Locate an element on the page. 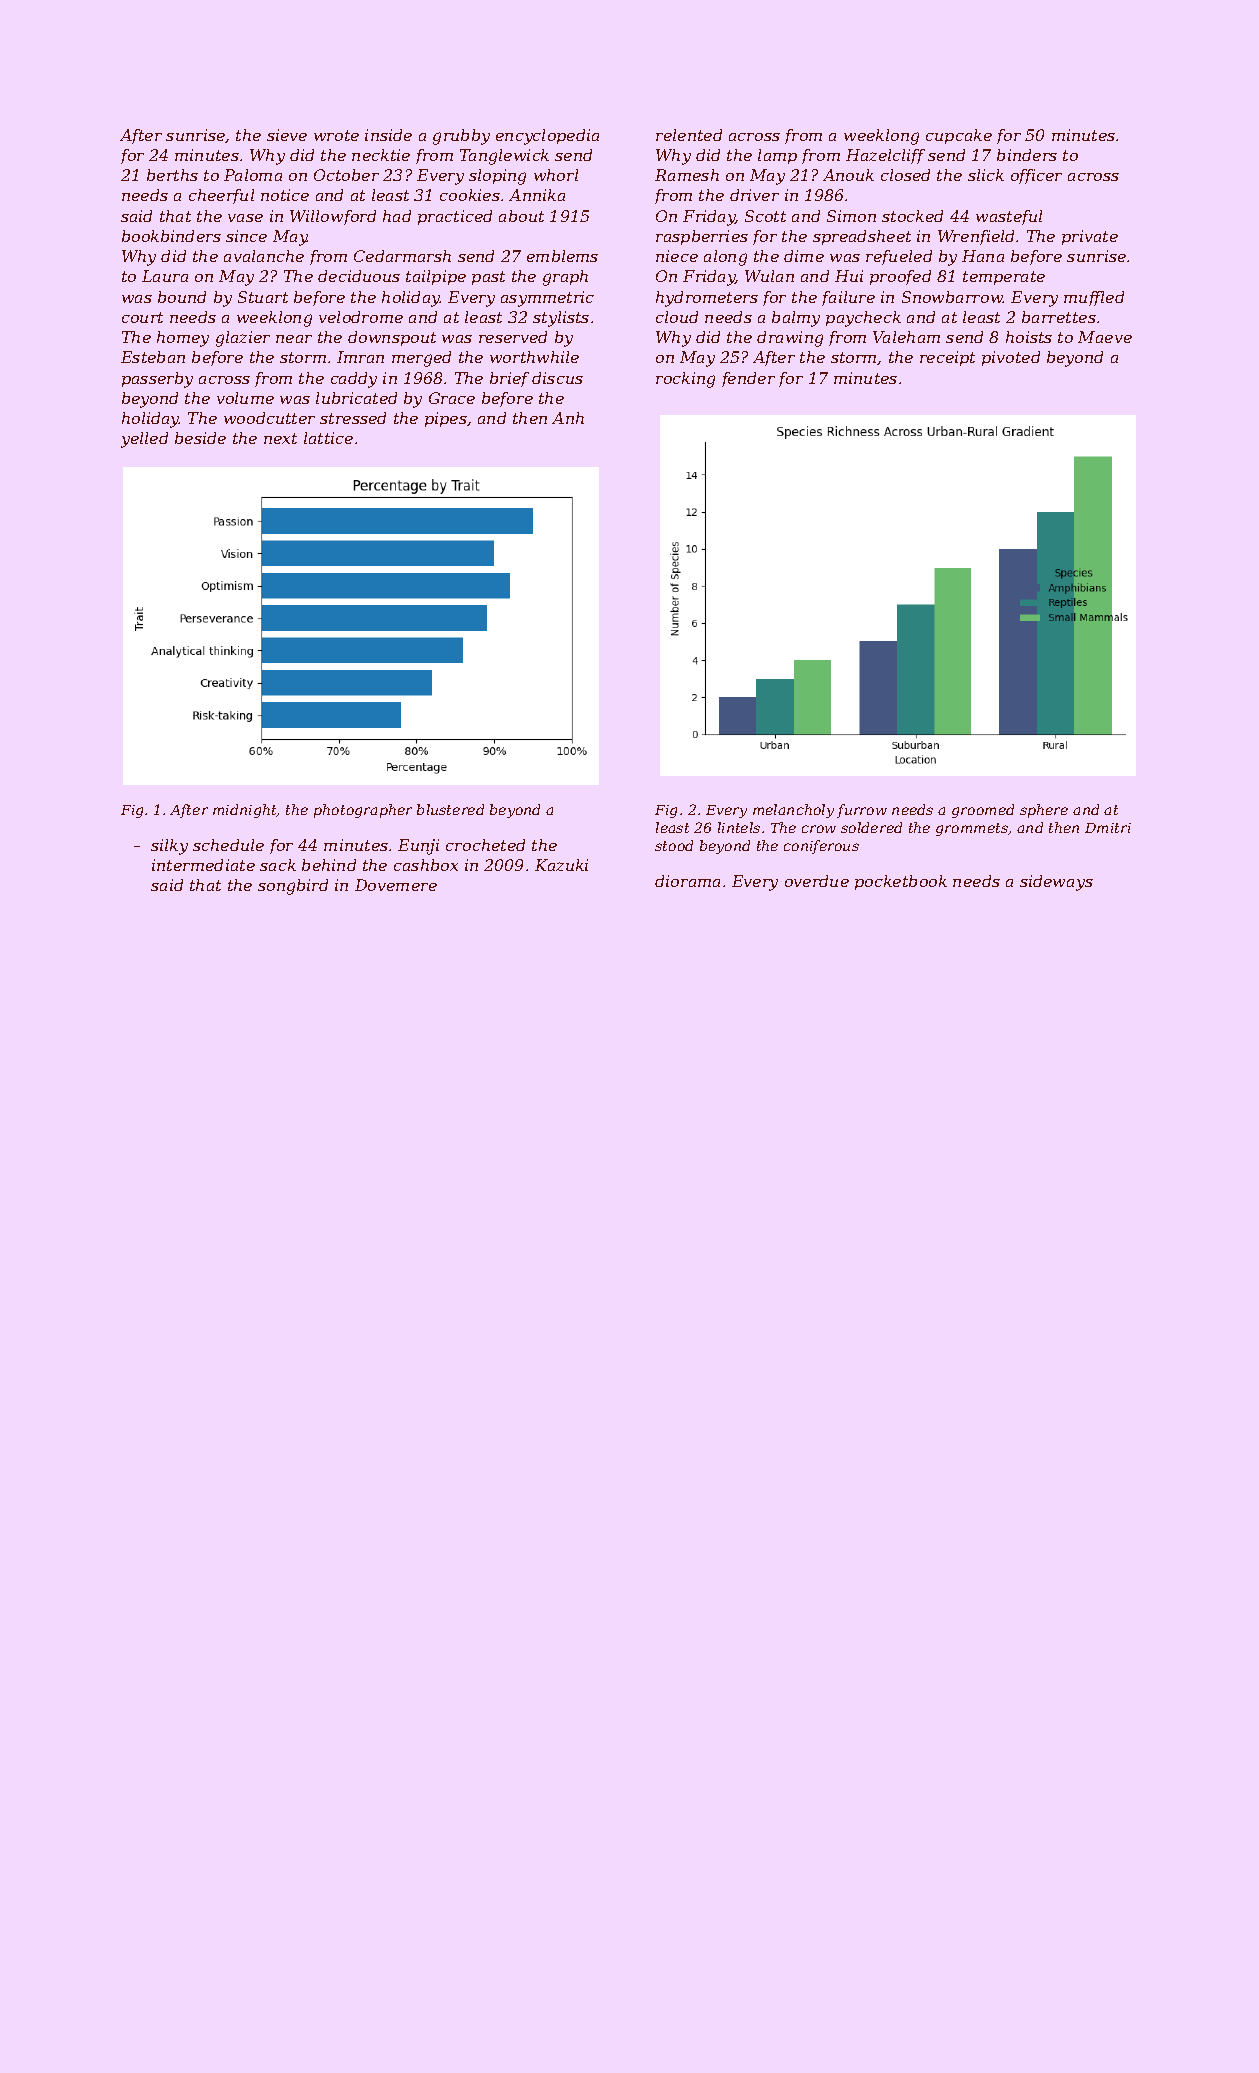 The height and width of the page is (2073, 1259). diorama is located at coordinates (687, 881).
